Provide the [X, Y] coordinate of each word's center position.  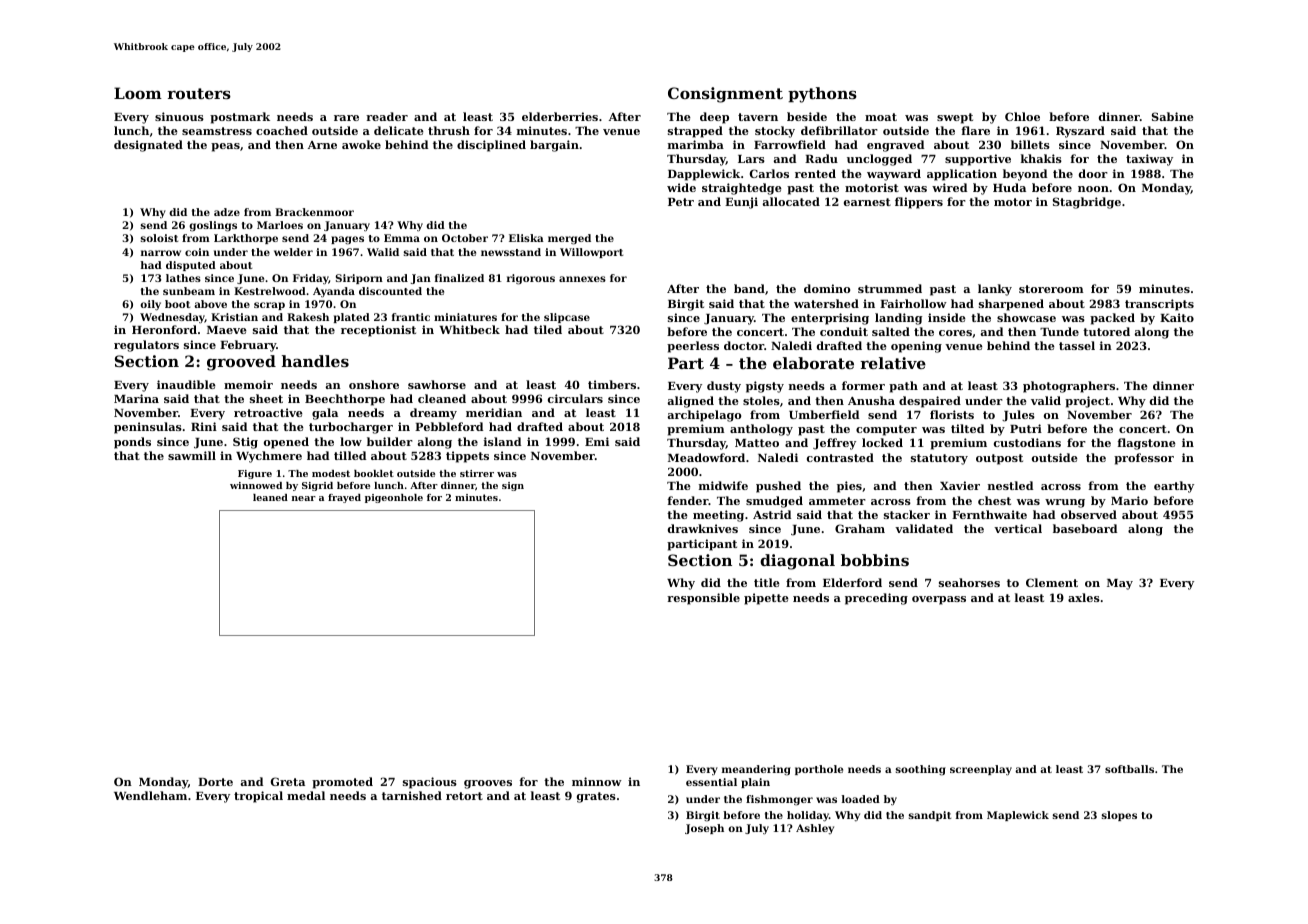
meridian [494, 412]
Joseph [704, 829]
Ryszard [1080, 132]
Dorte [215, 782]
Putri [1026, 428]
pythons [822, 95]
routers [199, 93]
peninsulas [148, 428]
